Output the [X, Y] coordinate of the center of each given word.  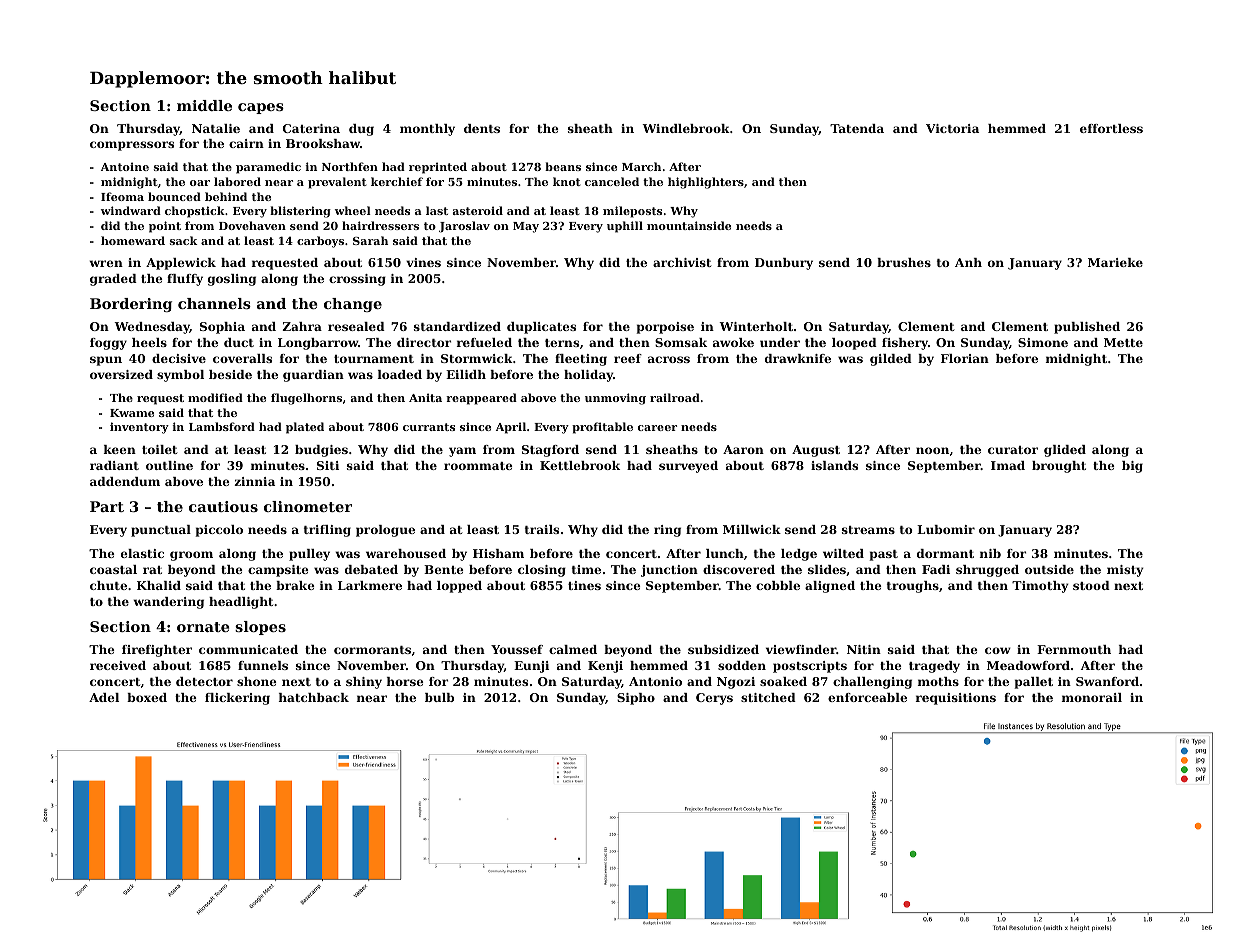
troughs [913, 587]
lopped [459, 587]
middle [204, 105]
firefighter [157, 651]
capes [261, 108]
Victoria [952, 128]
